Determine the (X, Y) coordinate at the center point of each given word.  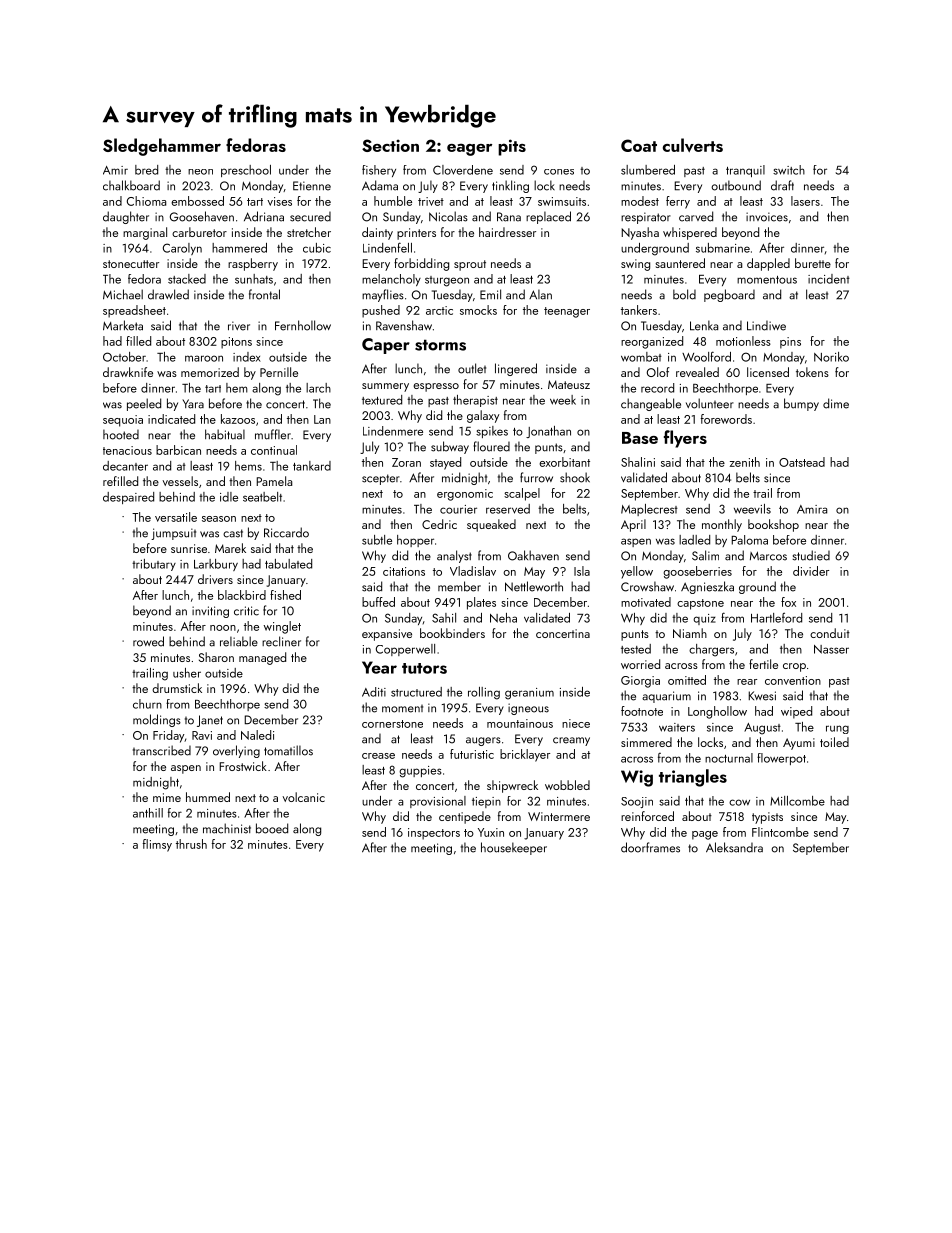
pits (512, 147)
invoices (767, 217)
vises (279, 201)
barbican (178, 450)
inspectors (434, 834)
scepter (381, 479)
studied (811, 555)
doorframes (650, 847)
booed (272, 828)
